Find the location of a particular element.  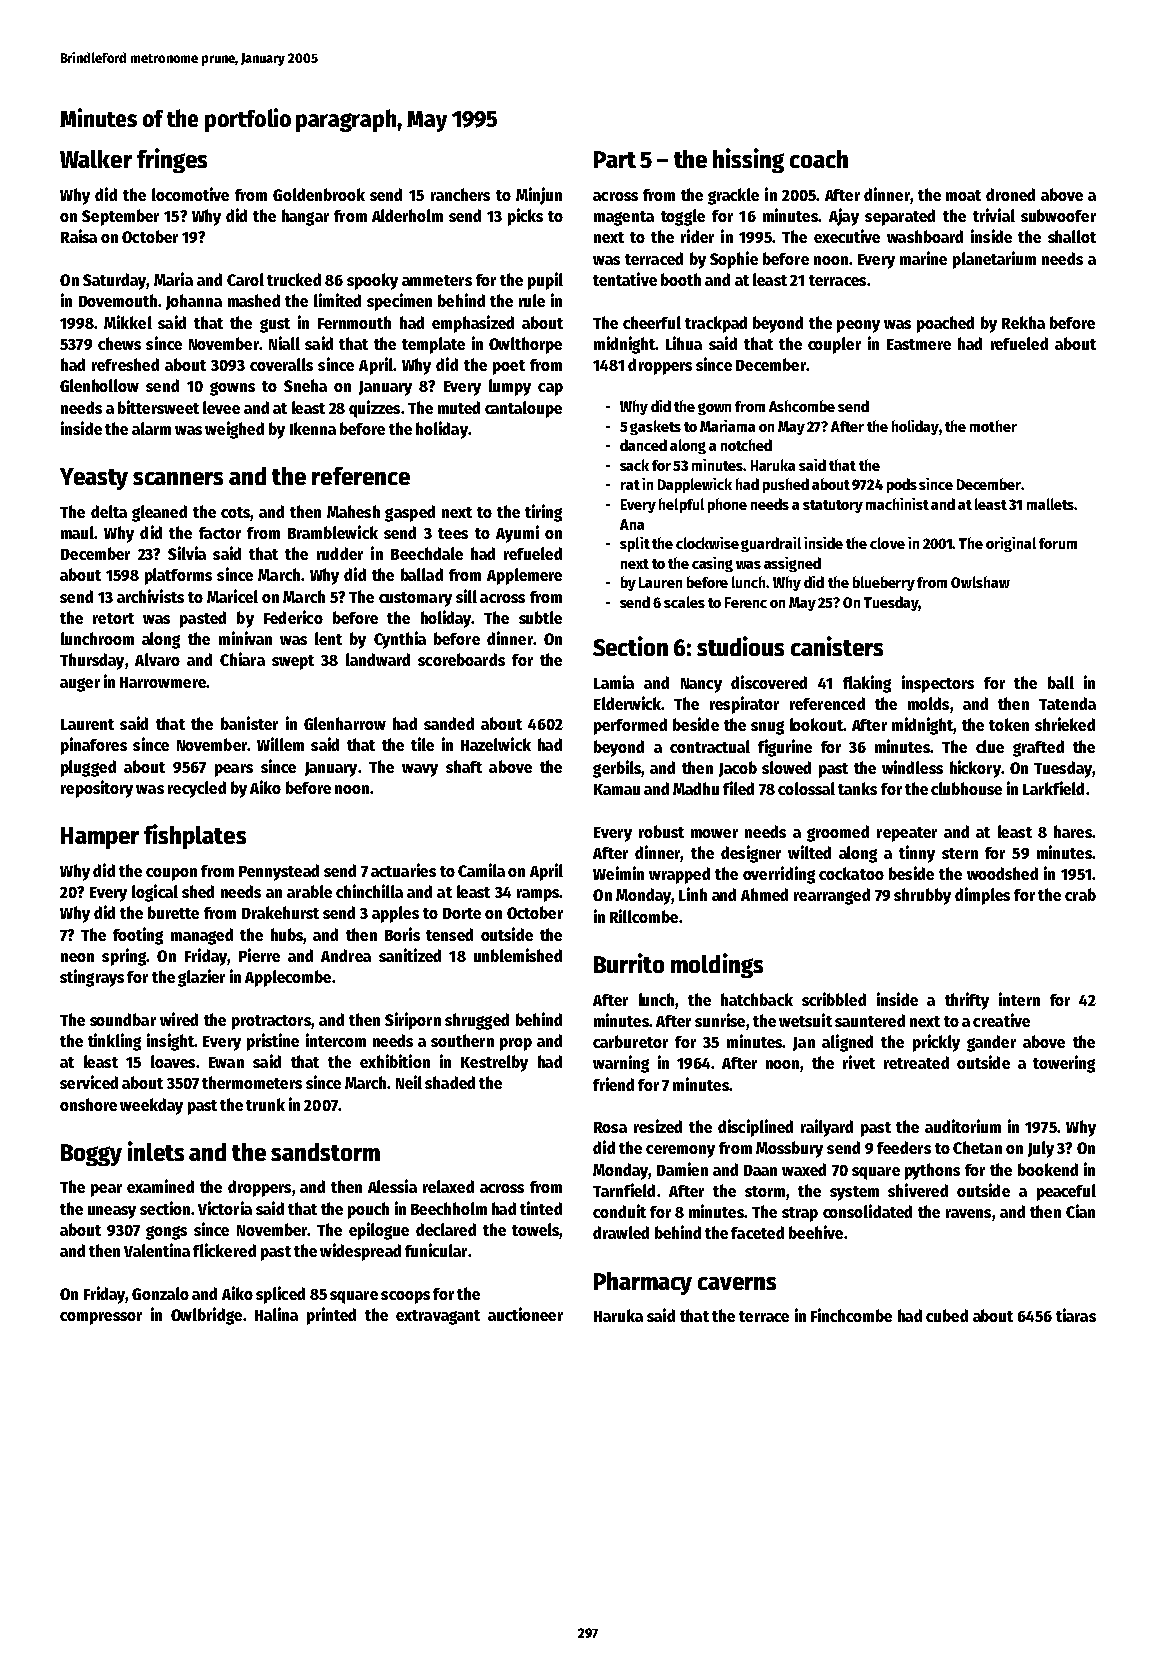

footing is located at coordinates (138, 936).
